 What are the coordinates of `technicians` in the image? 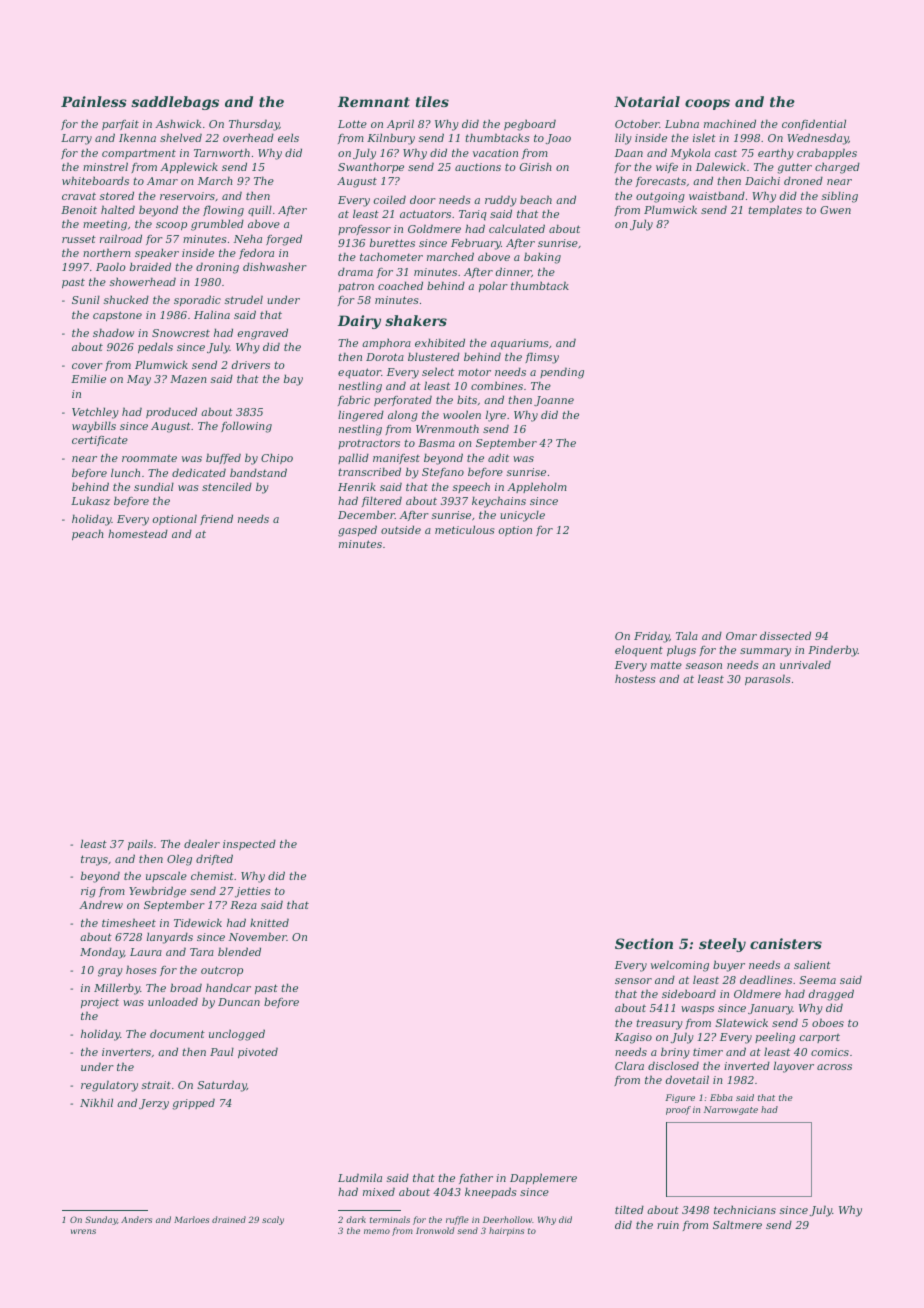 It's located at (745, 1209).
